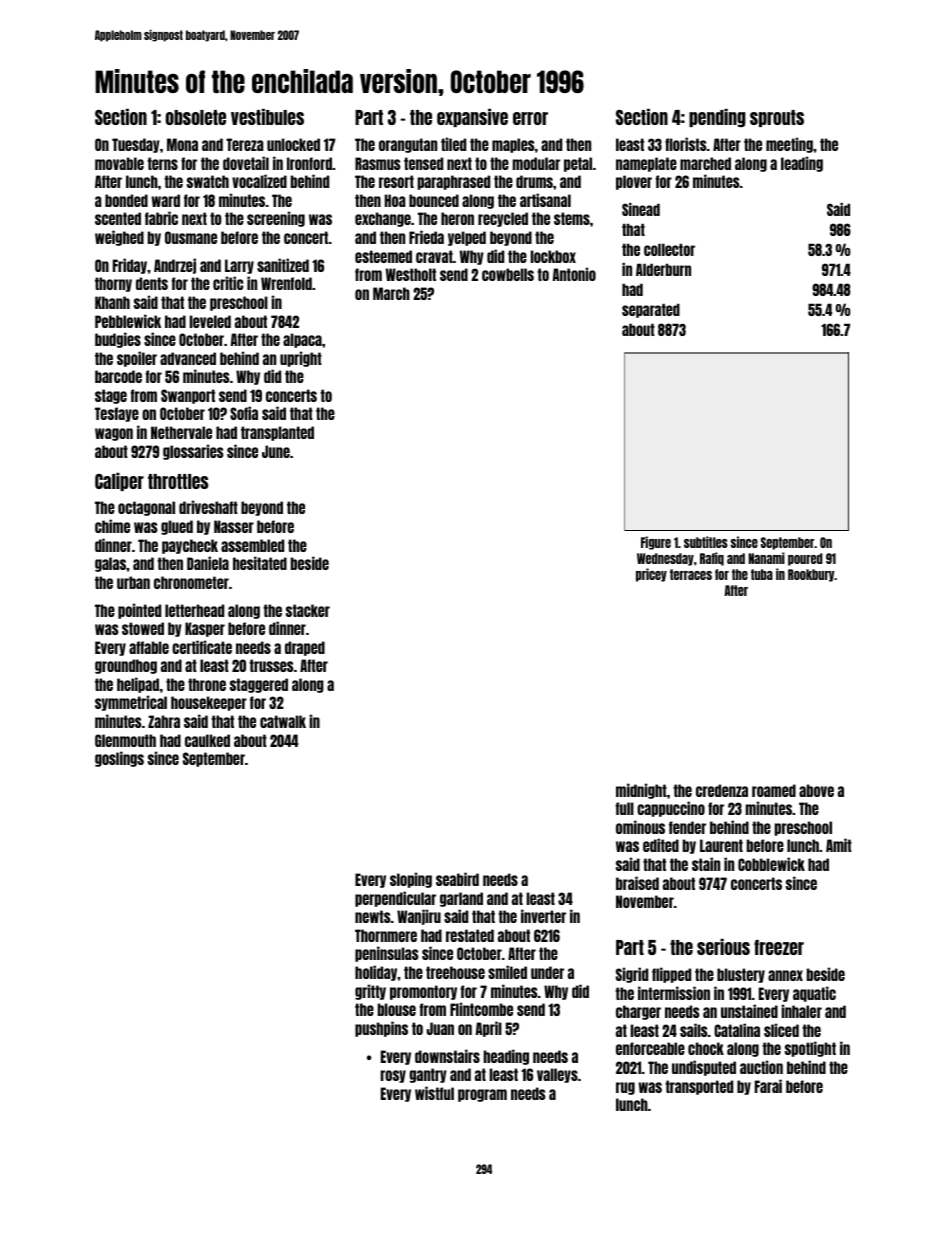 The height and width of the screenshot is (1233, 952). I want to click on weighed, so click(119, 238).
